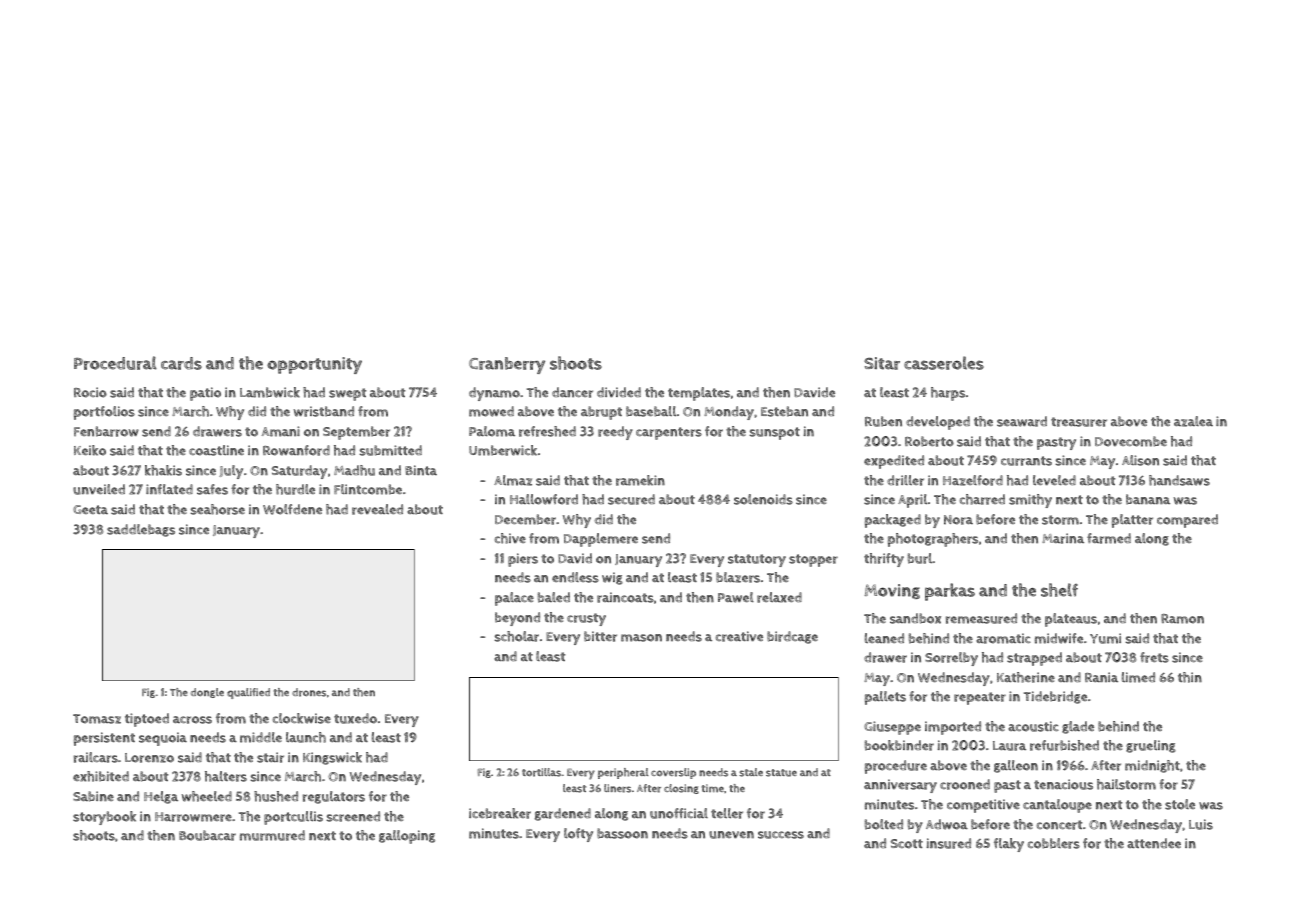 This document has height=924, width=1308. Describe the element at coordinates (507, 365) in the document. I see `Cranberry` at that location.
